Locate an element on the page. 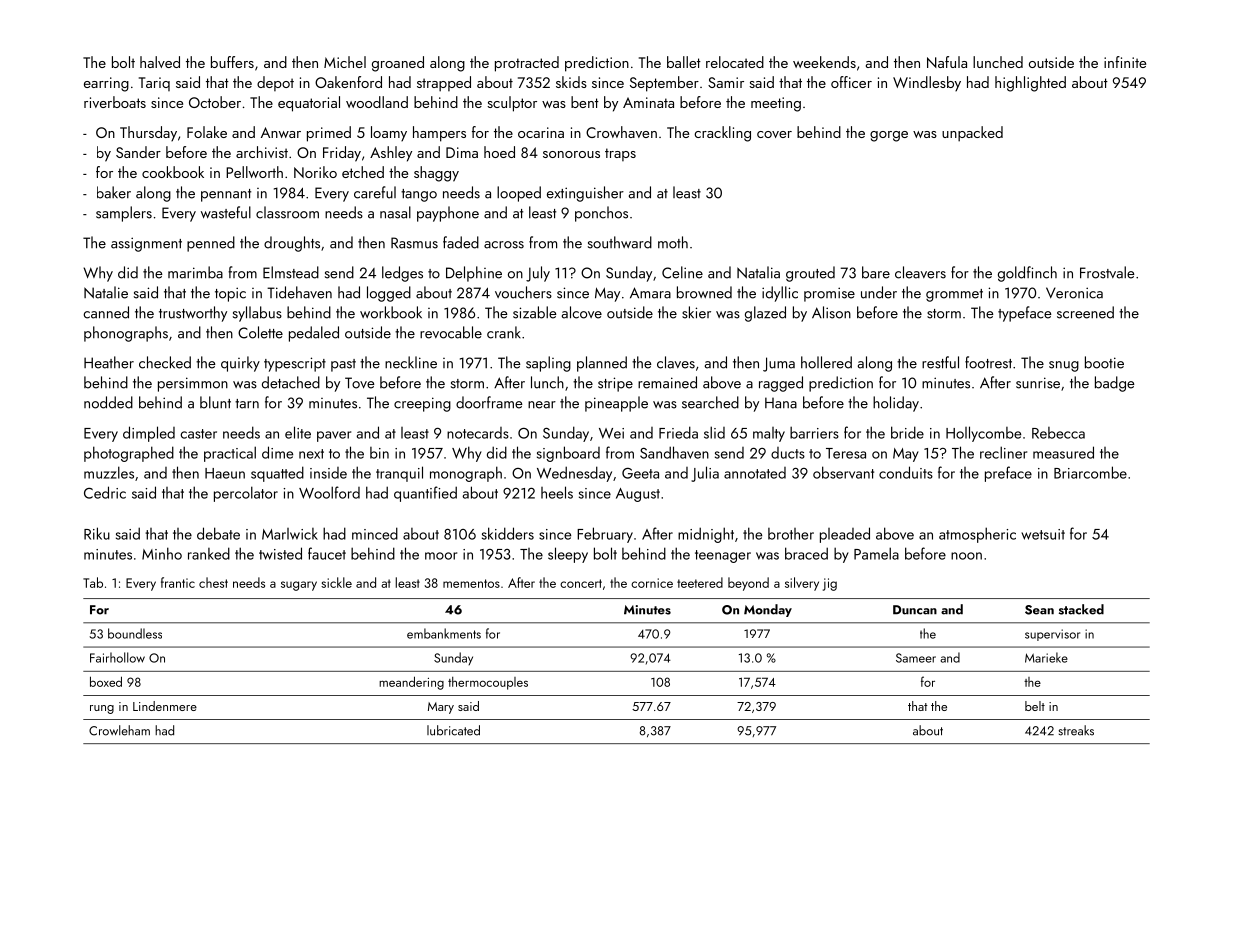 Image resolution: width=1233 pixels, height=952 pixels. Wednesday is located at coordinates (574, 474).
